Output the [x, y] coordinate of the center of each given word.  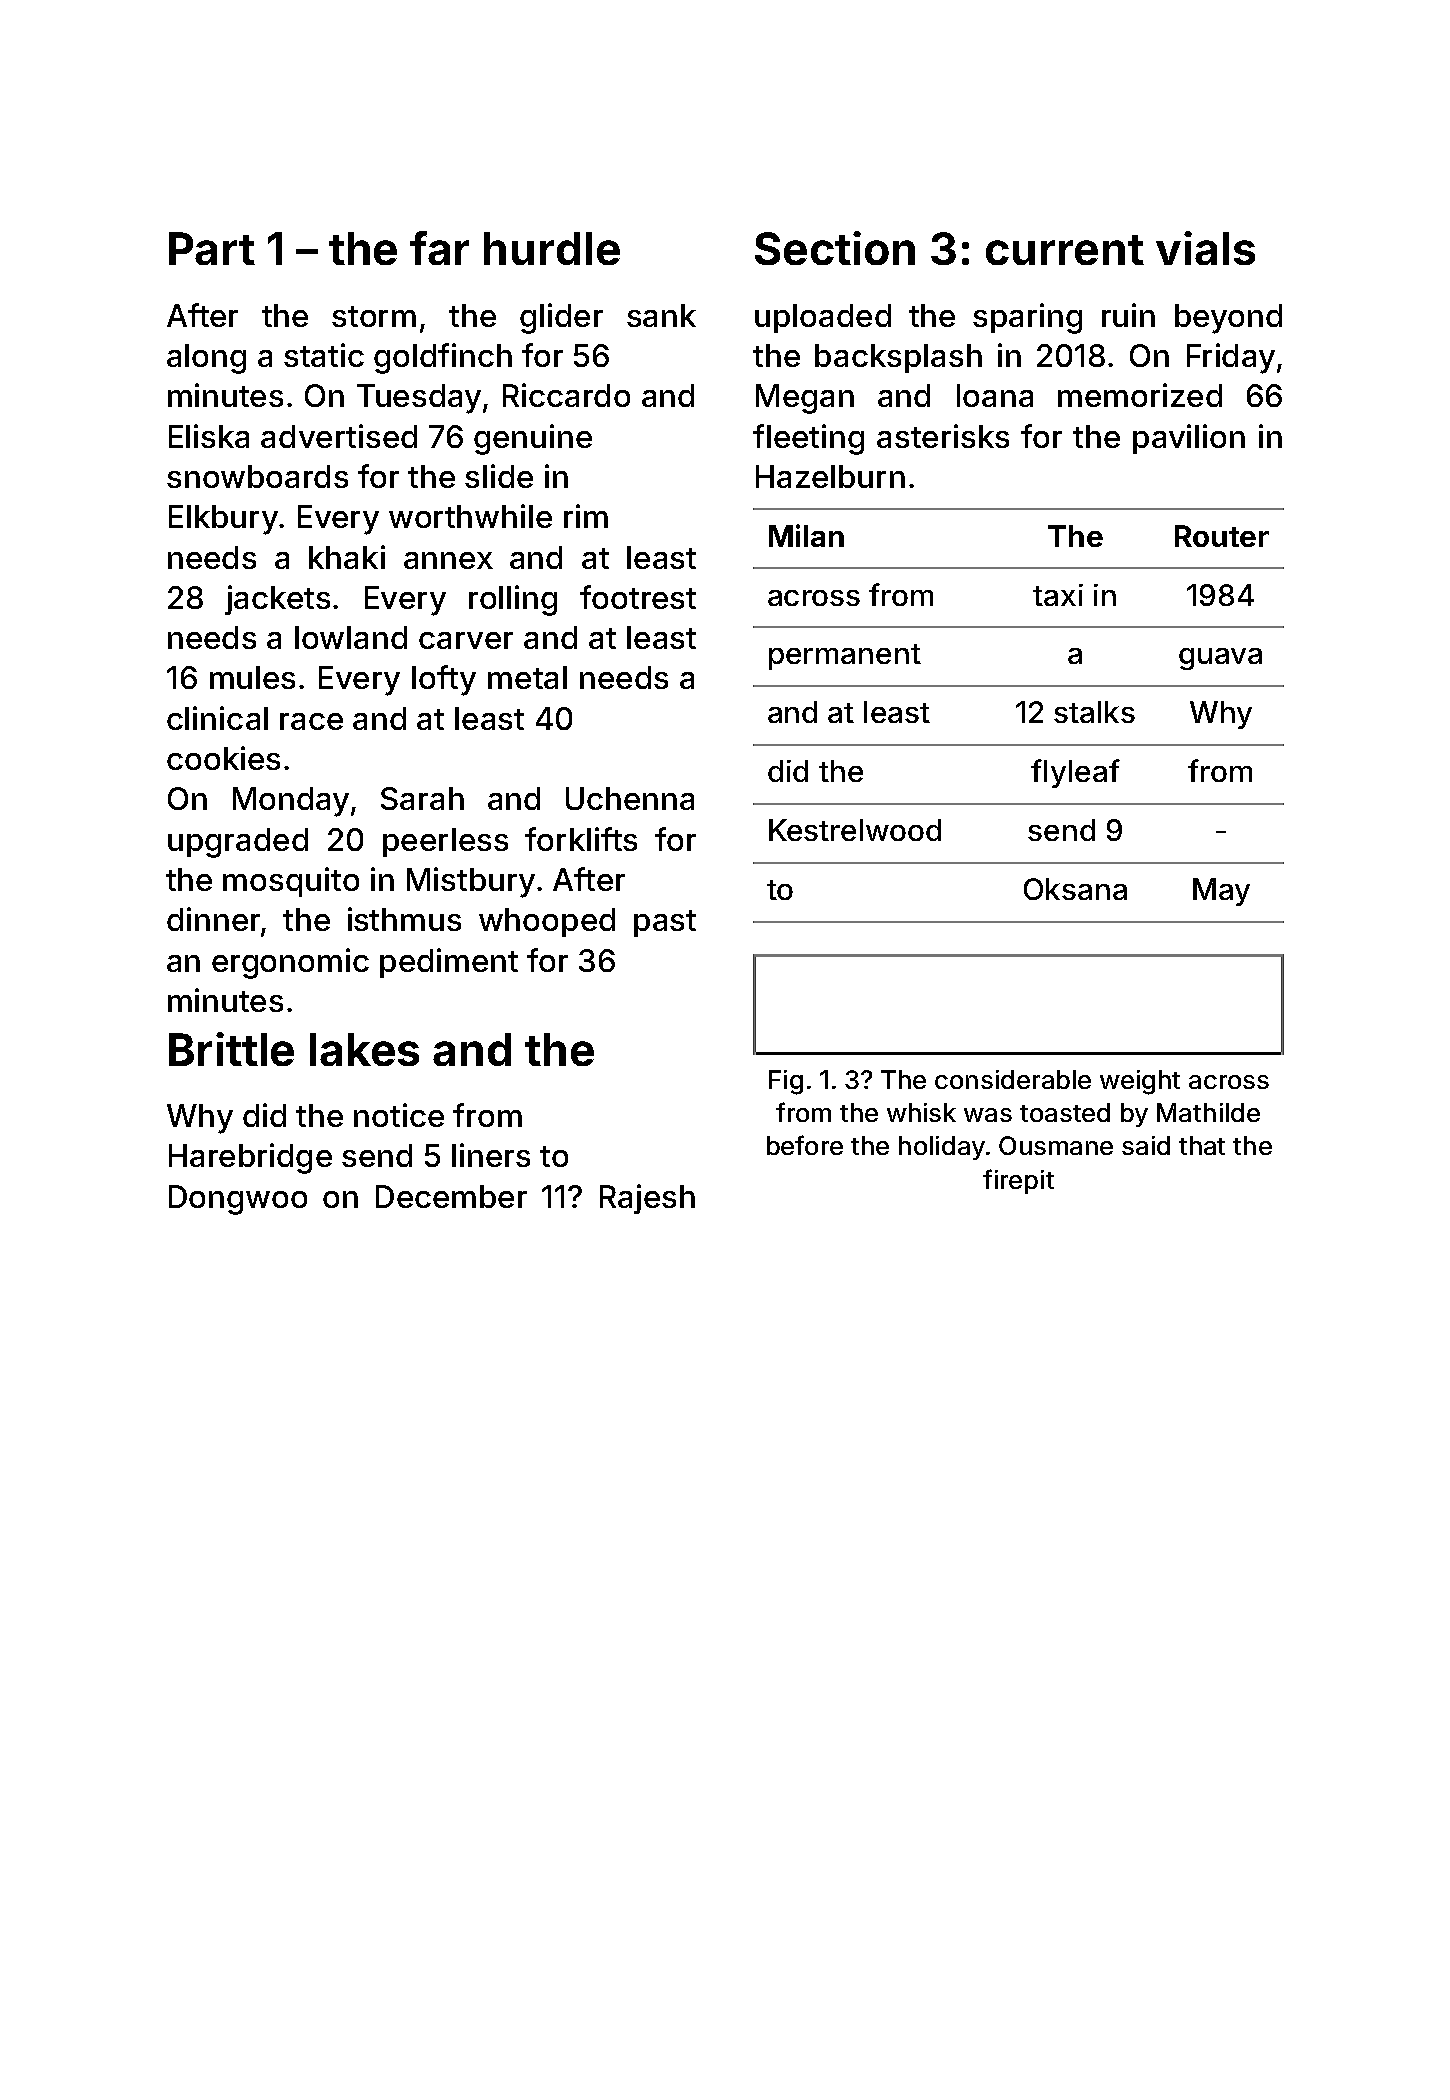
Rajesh [647, 1199]
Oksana [1075, 889]
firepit [1018, 1181]
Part [212, 248]
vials [1205, 248]
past [665, 923]
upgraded [238, 843]
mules [252, 677]
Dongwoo [238, 1200]
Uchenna [630, 798]
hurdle [552, 248]
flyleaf [1075, 773]
